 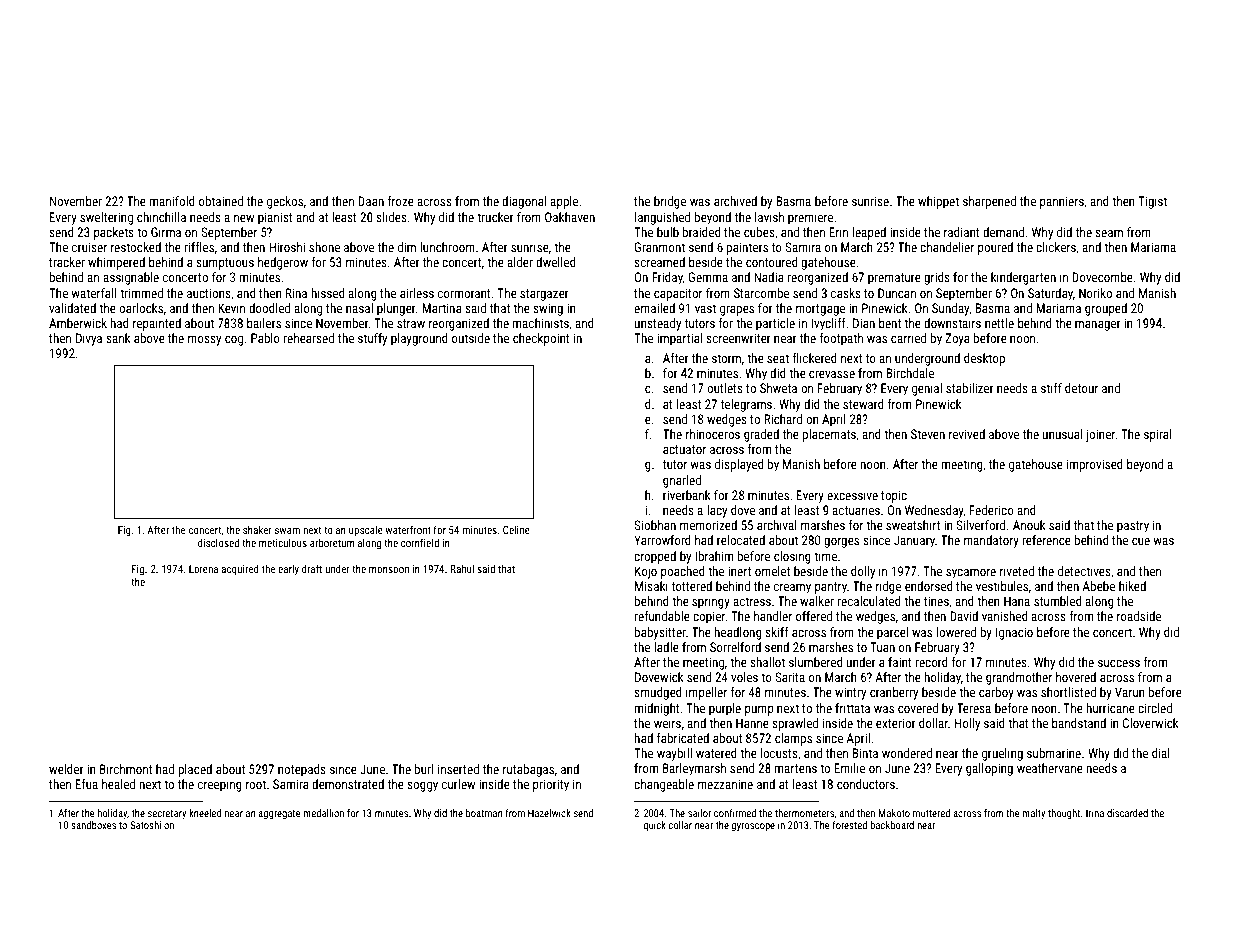 I want to click on Birchdale, so click(x=910, y=373).
